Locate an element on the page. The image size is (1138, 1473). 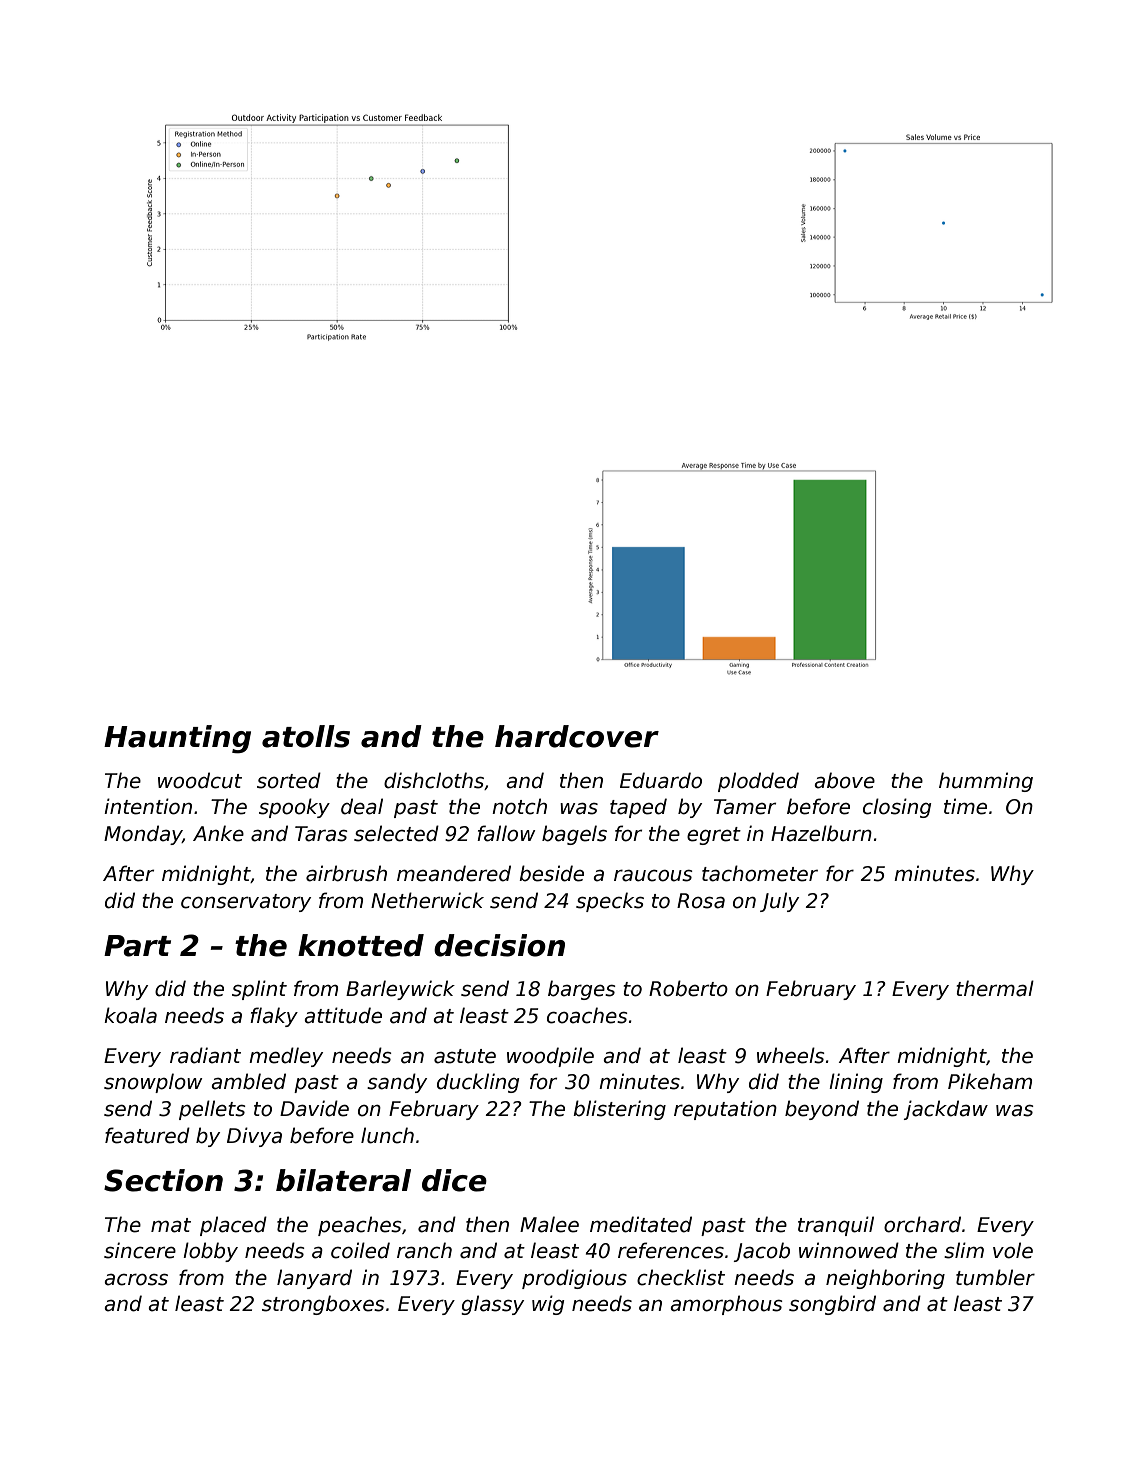
hardcover is located at coordinates (577, 736).
